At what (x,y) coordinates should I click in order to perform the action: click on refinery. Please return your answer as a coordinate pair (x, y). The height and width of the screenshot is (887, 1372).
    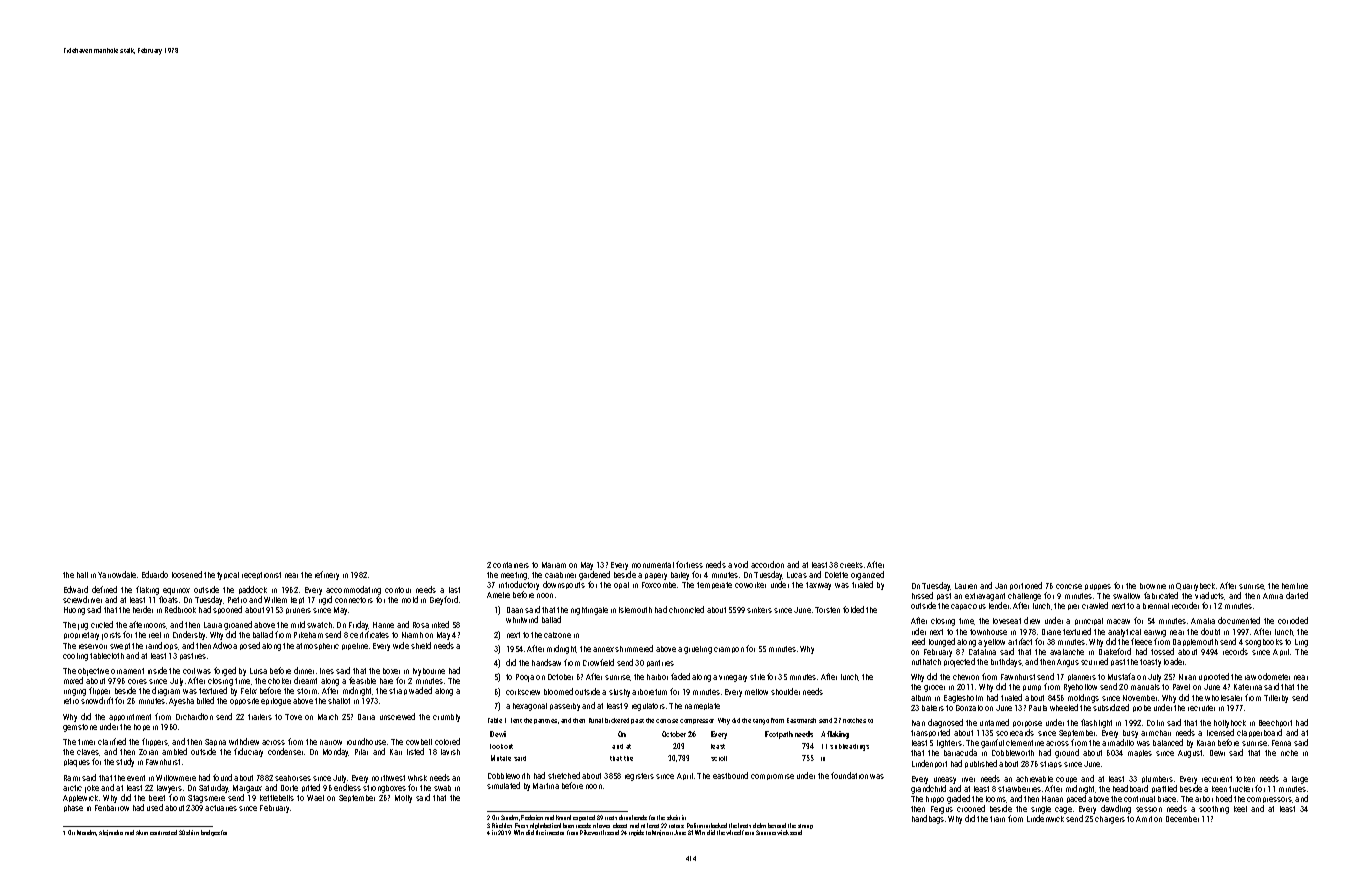
    Looking at the image, I should click on (327, 575).
